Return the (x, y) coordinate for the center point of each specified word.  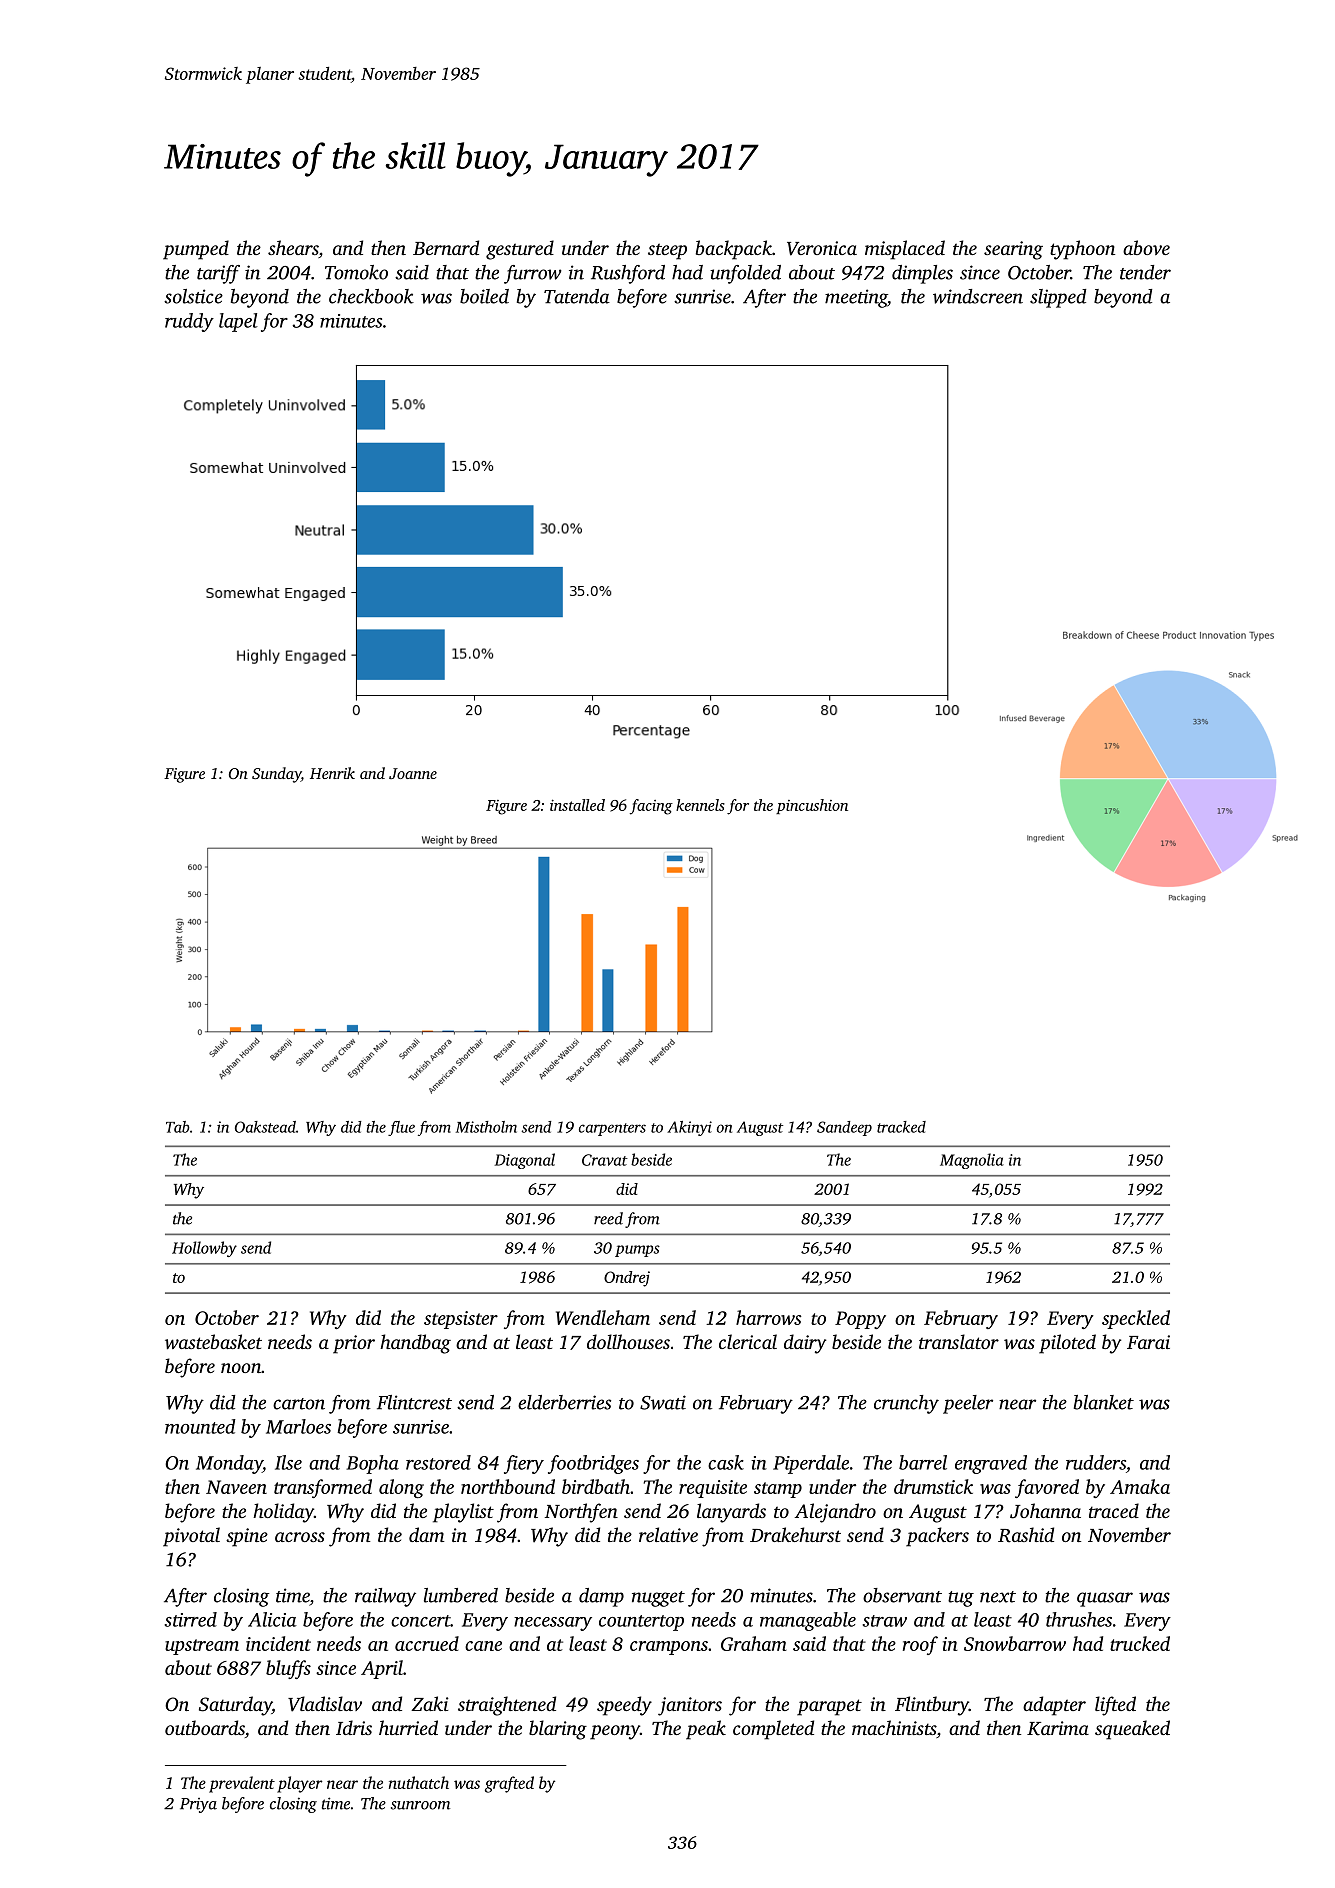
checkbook (371, 296)
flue (401, 1128)
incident (278, 1643)
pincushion (812, 806)
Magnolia (972, 1161)
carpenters (612, 1129)
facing (651, 807)
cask (726, 1462)
